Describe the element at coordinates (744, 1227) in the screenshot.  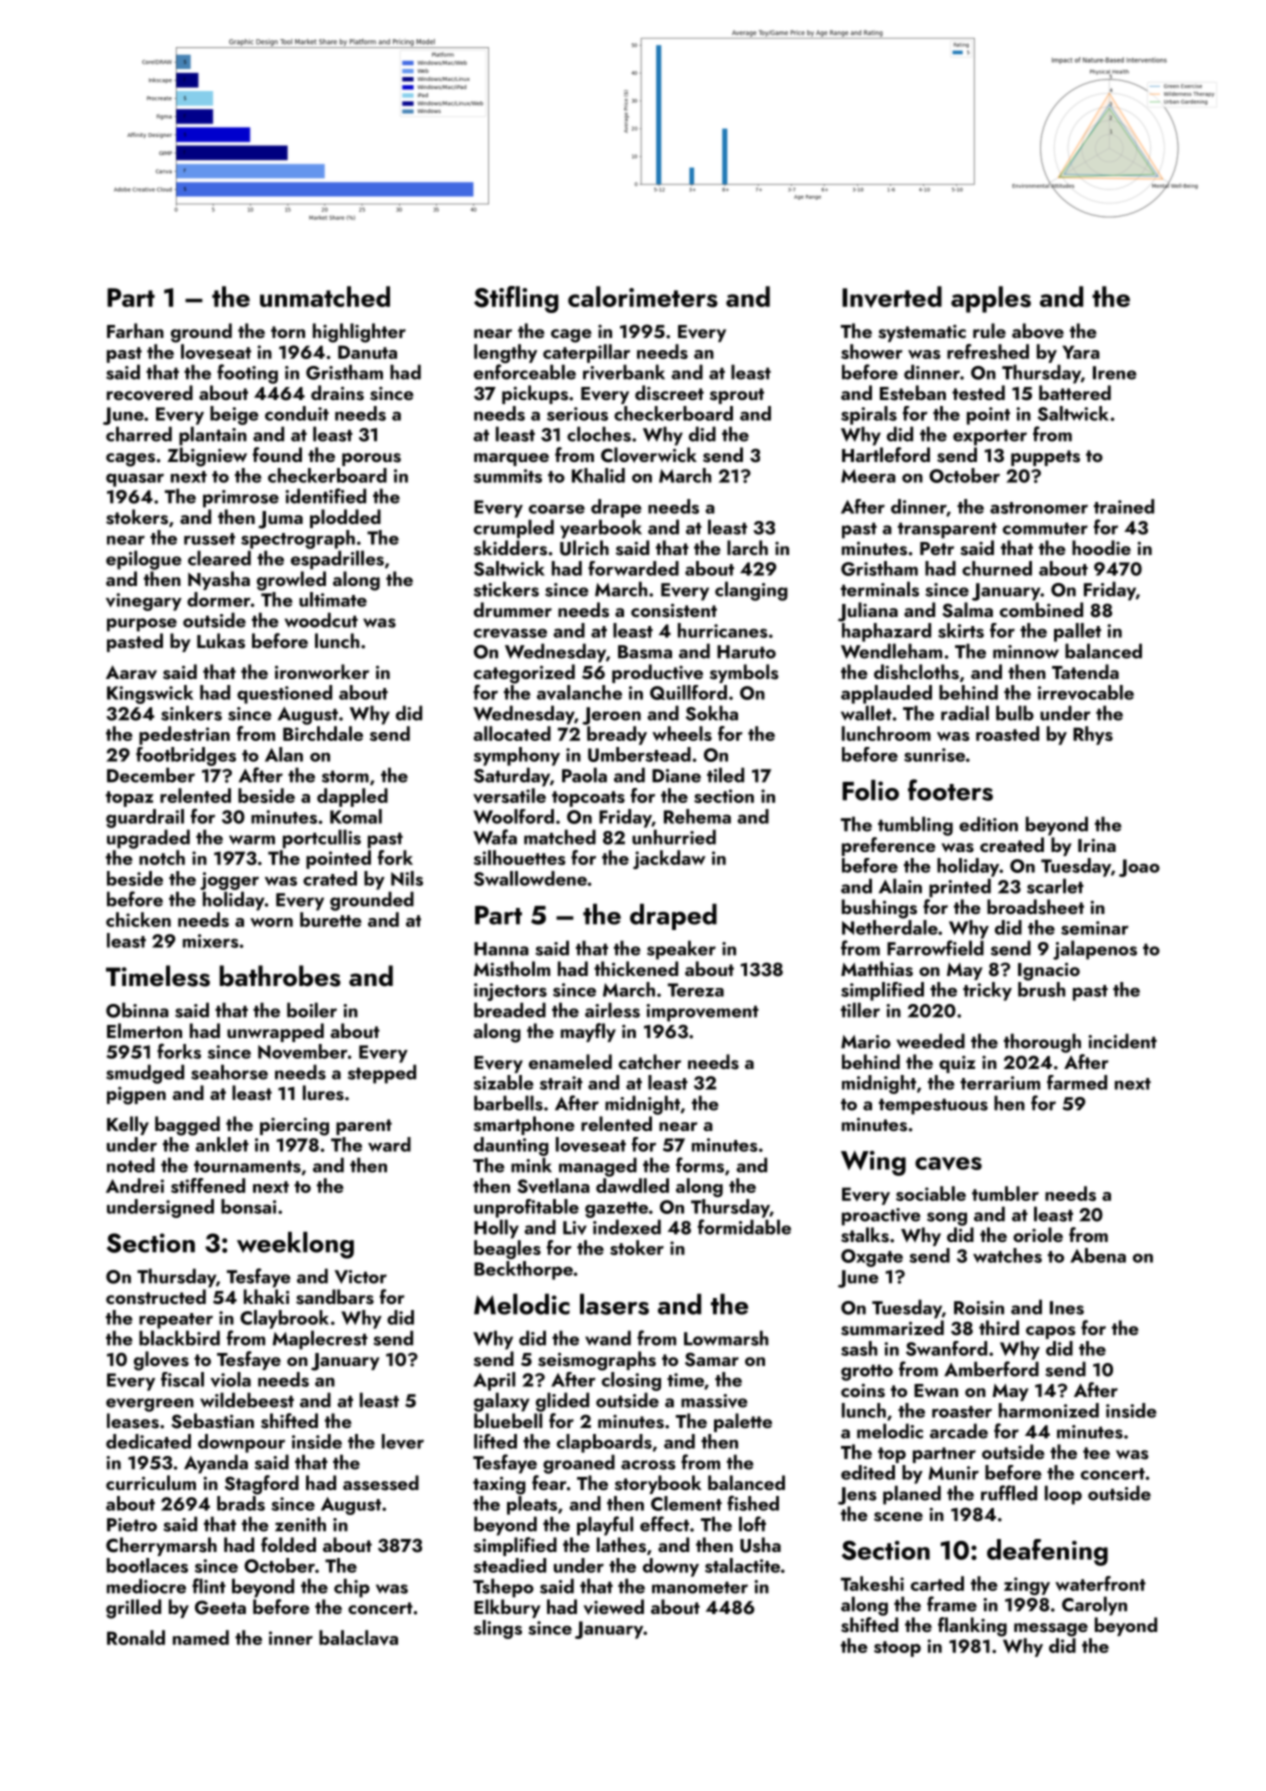
I see `formidable` at that location.
